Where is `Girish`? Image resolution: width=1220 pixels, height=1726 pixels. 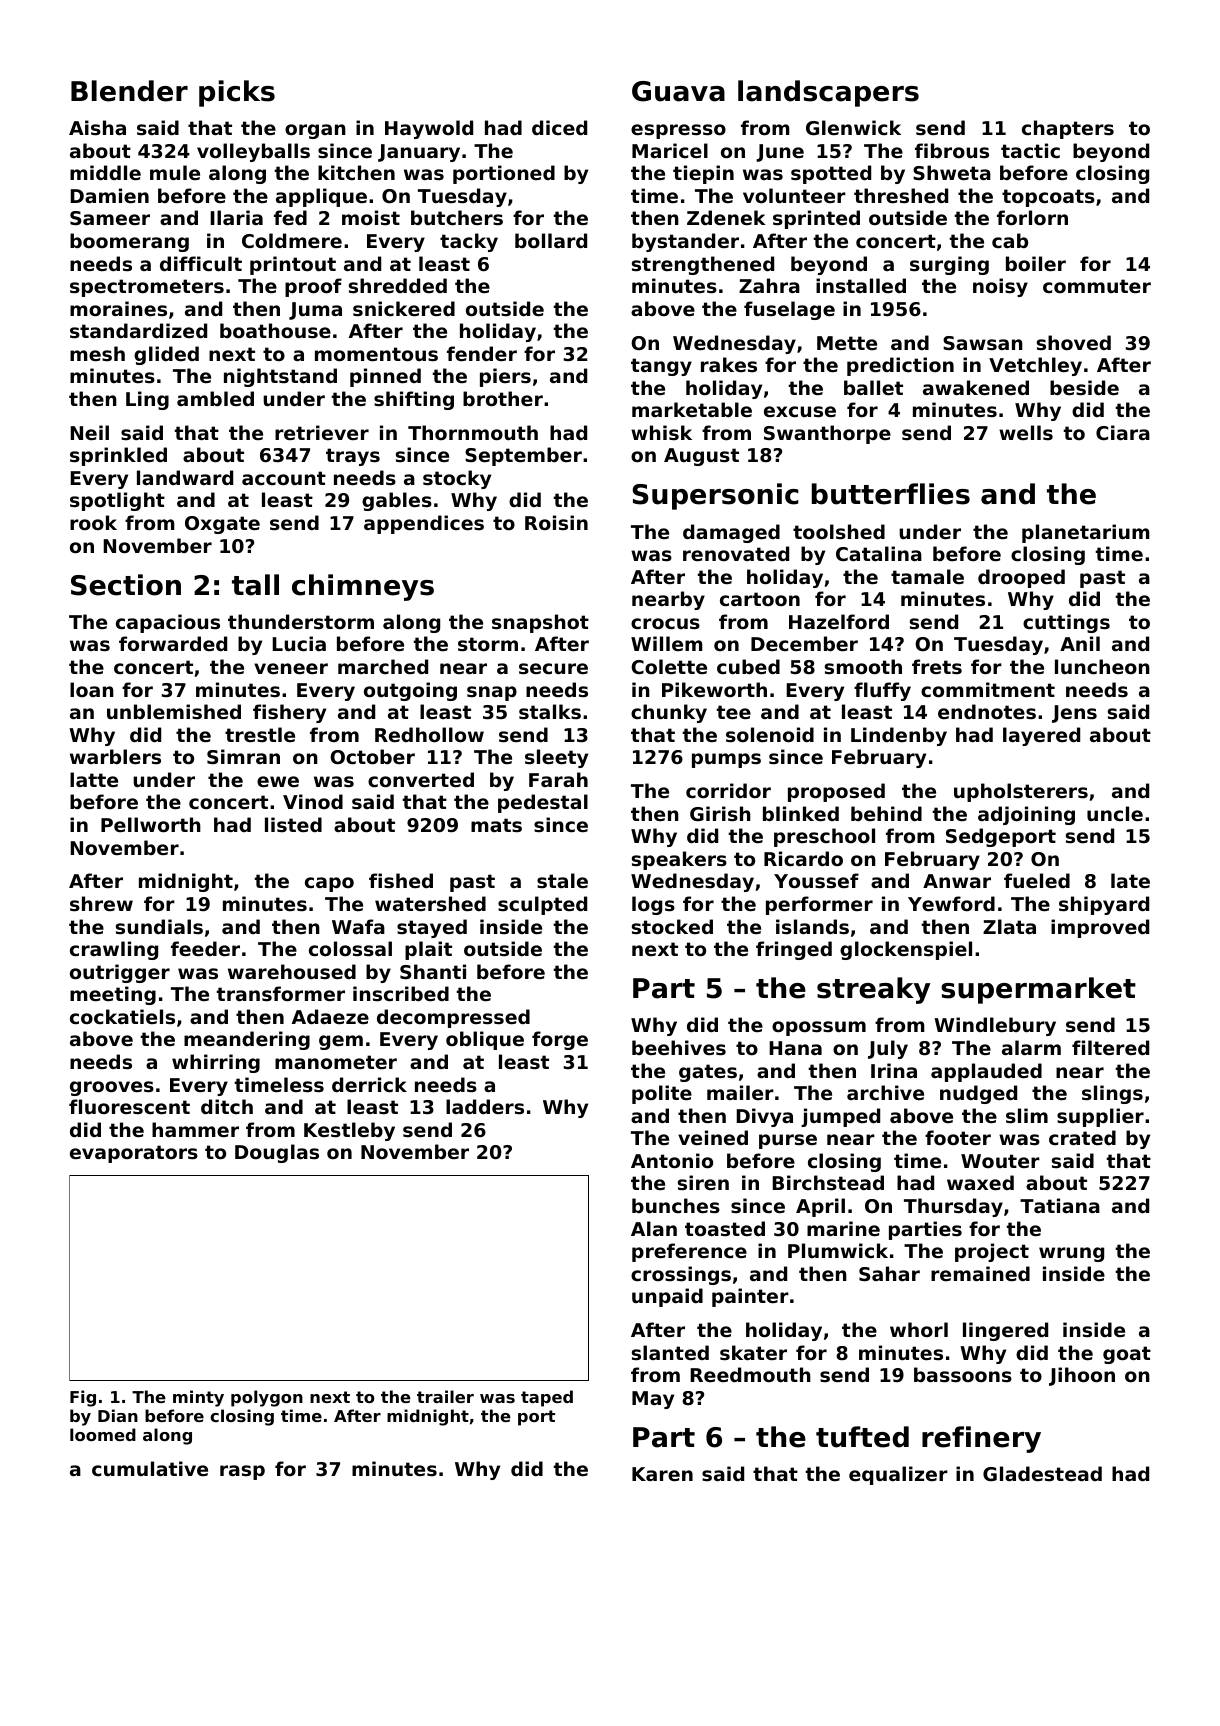
Girish is located at coordinates (720, 814).
